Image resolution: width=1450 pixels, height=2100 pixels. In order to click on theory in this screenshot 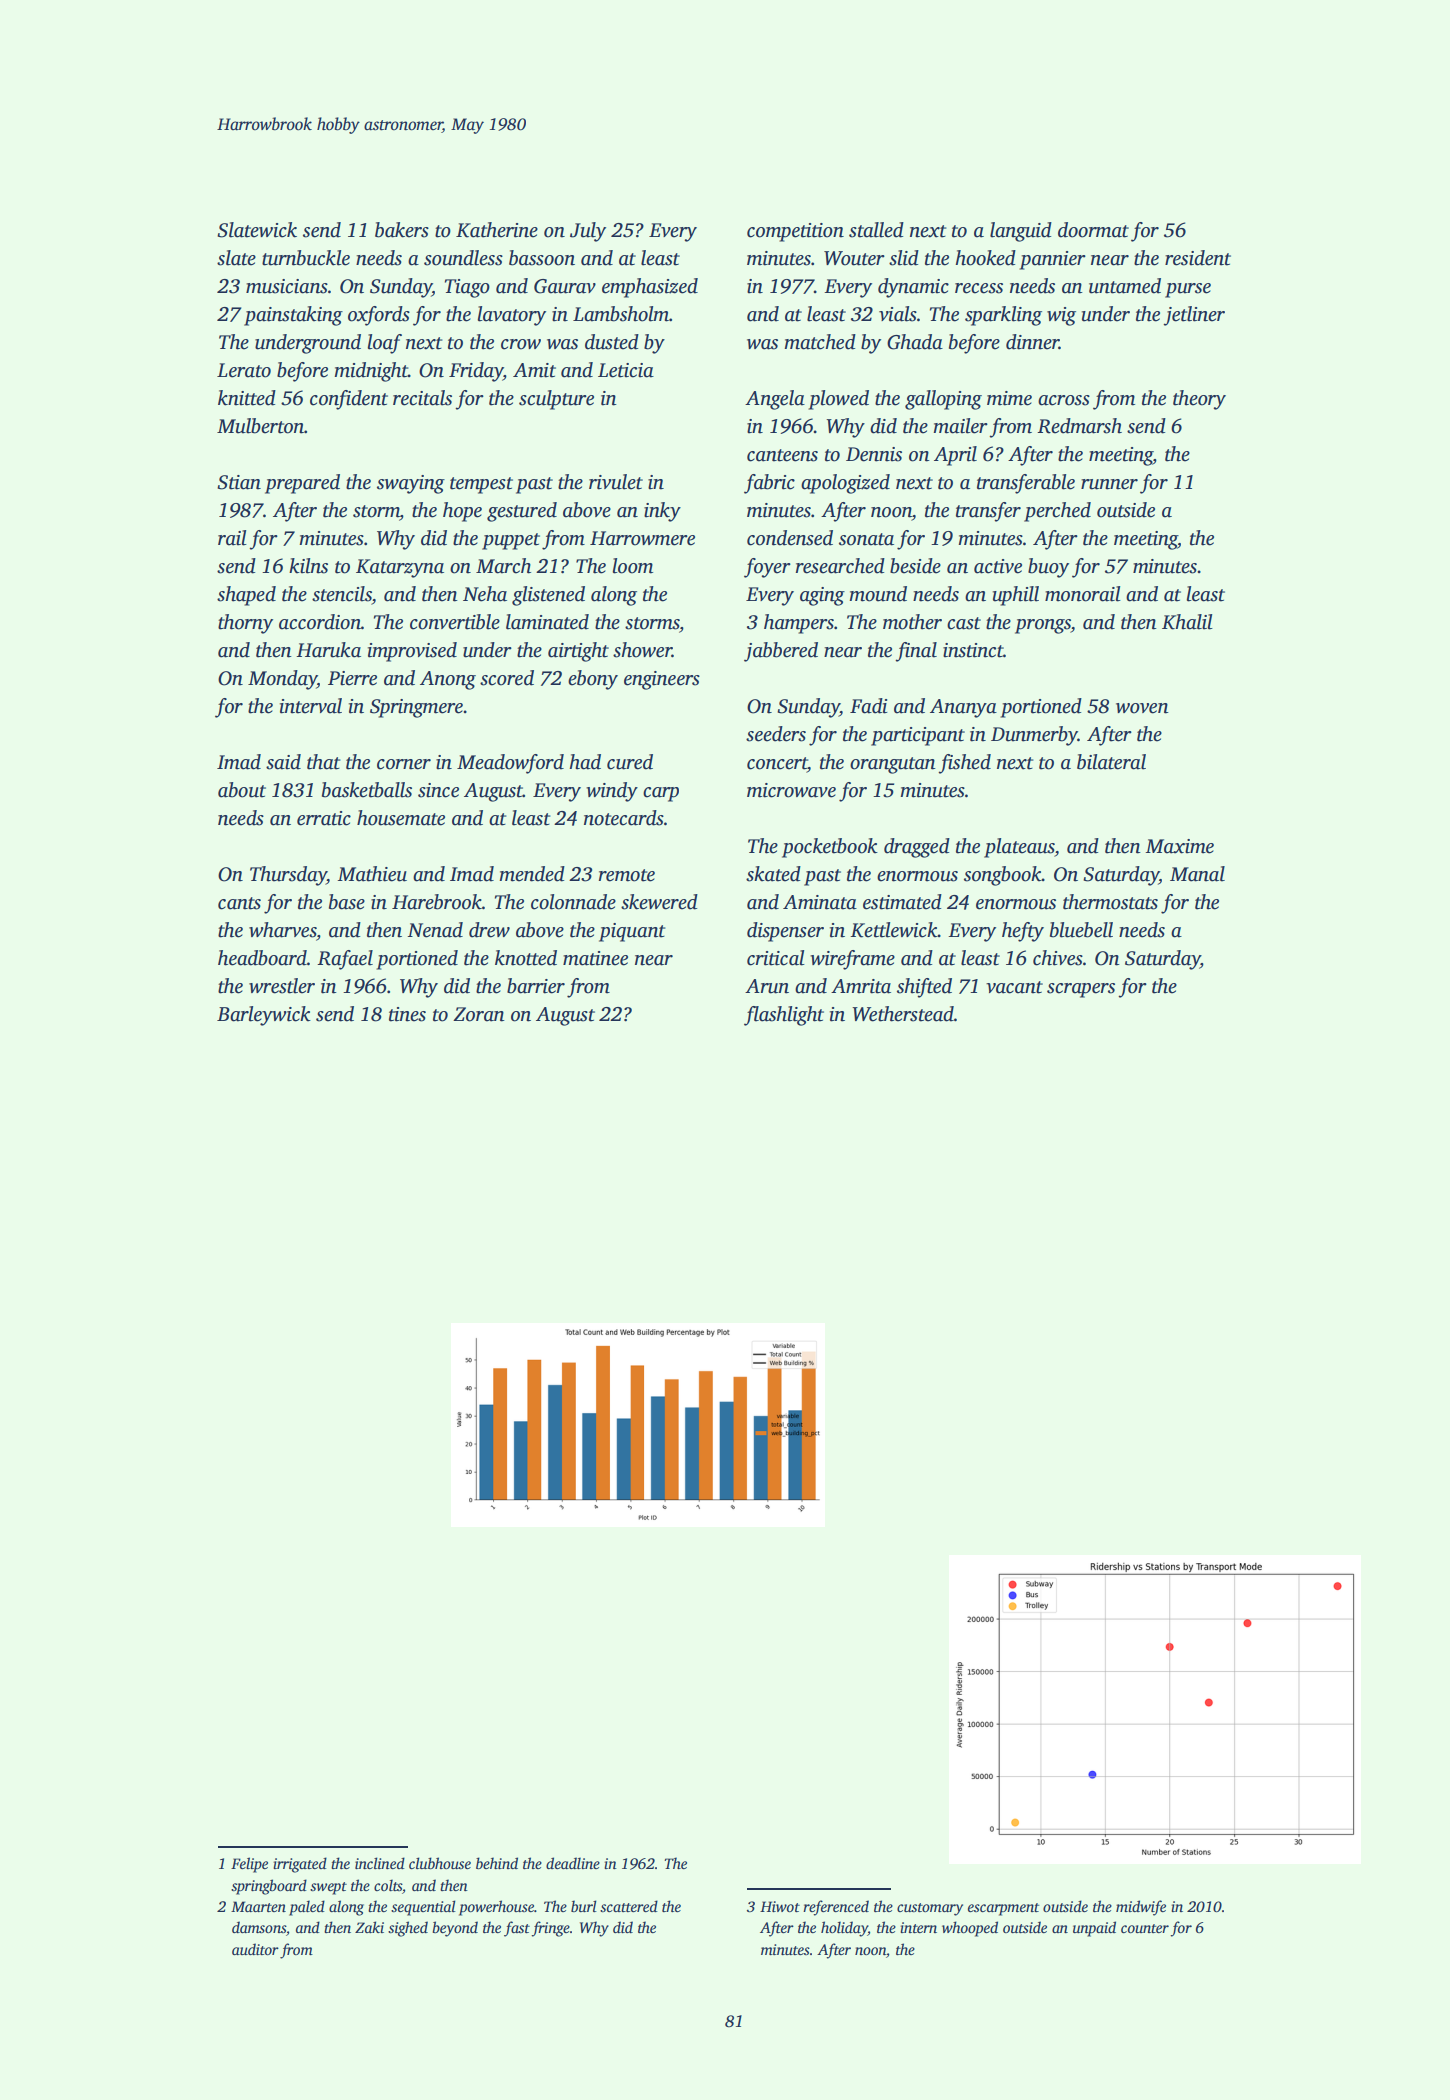, I will do `click(1199, 400)`.
